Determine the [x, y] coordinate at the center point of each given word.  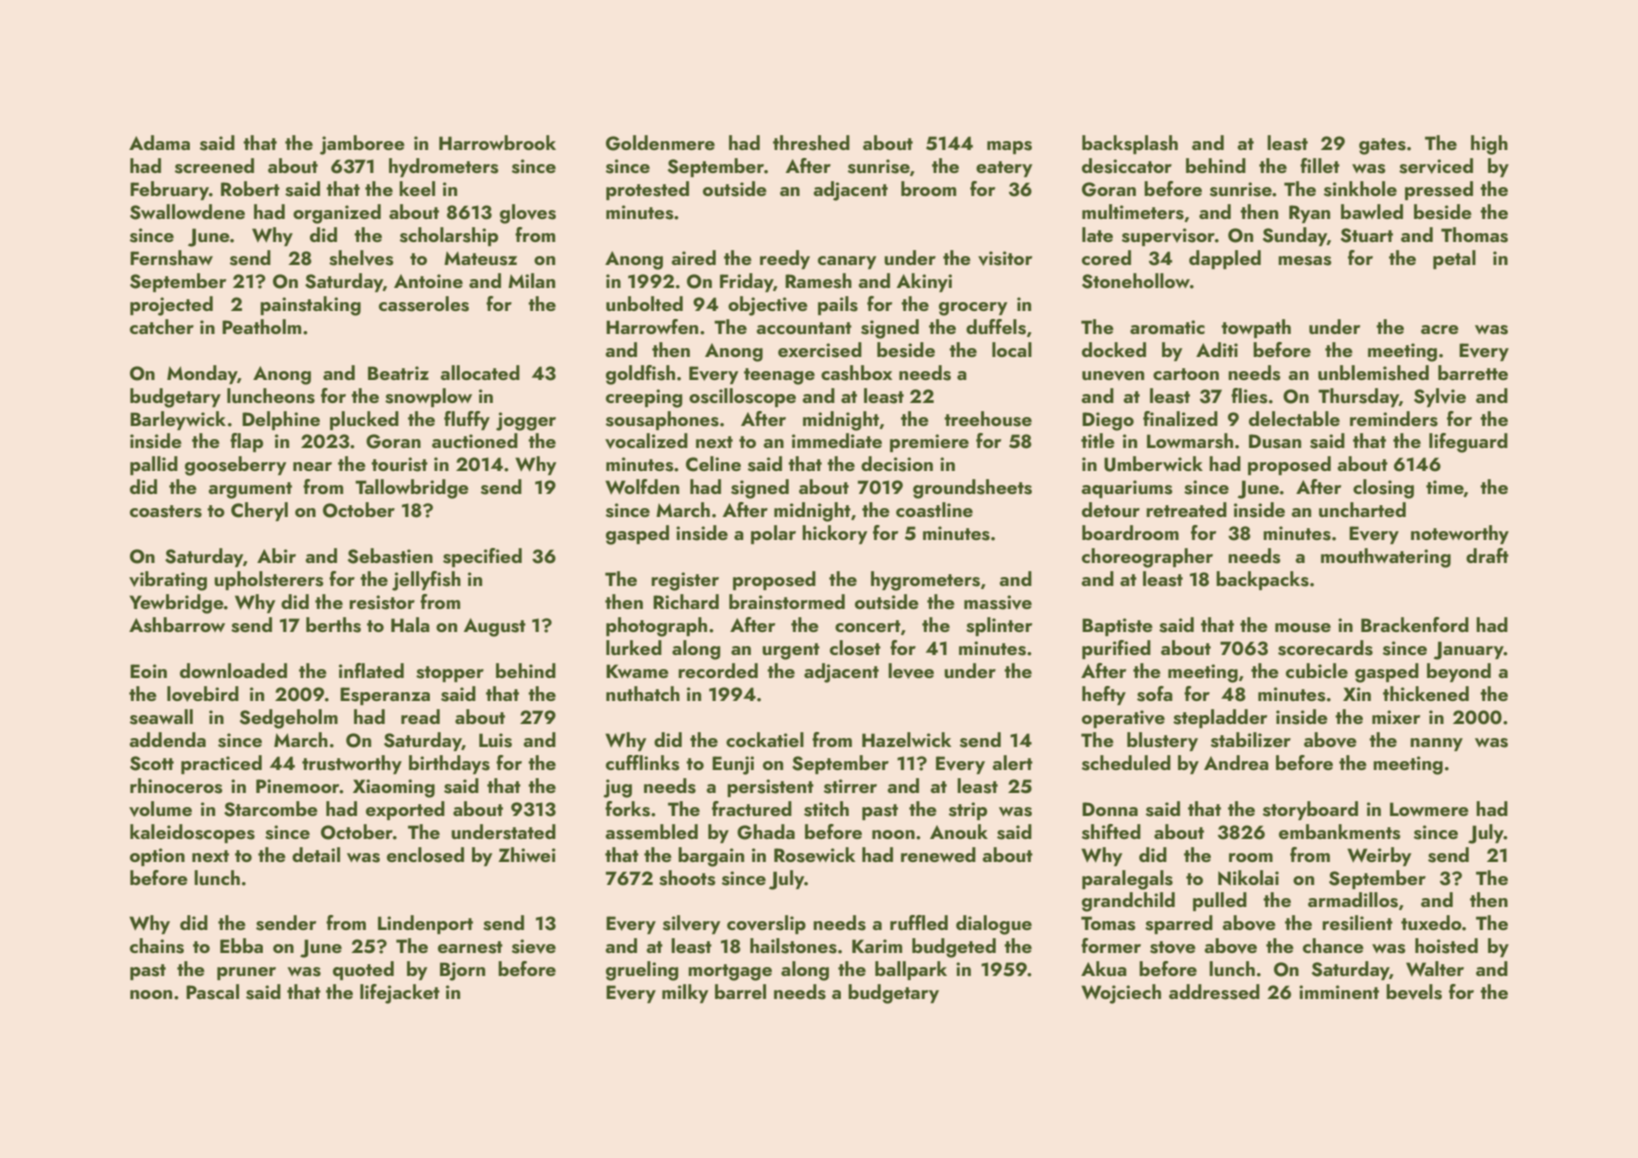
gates [1382, 146]
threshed [811, 143]
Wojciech [1121, 994]
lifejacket [400, 994]
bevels [1414, 992]
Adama [159, 142]
